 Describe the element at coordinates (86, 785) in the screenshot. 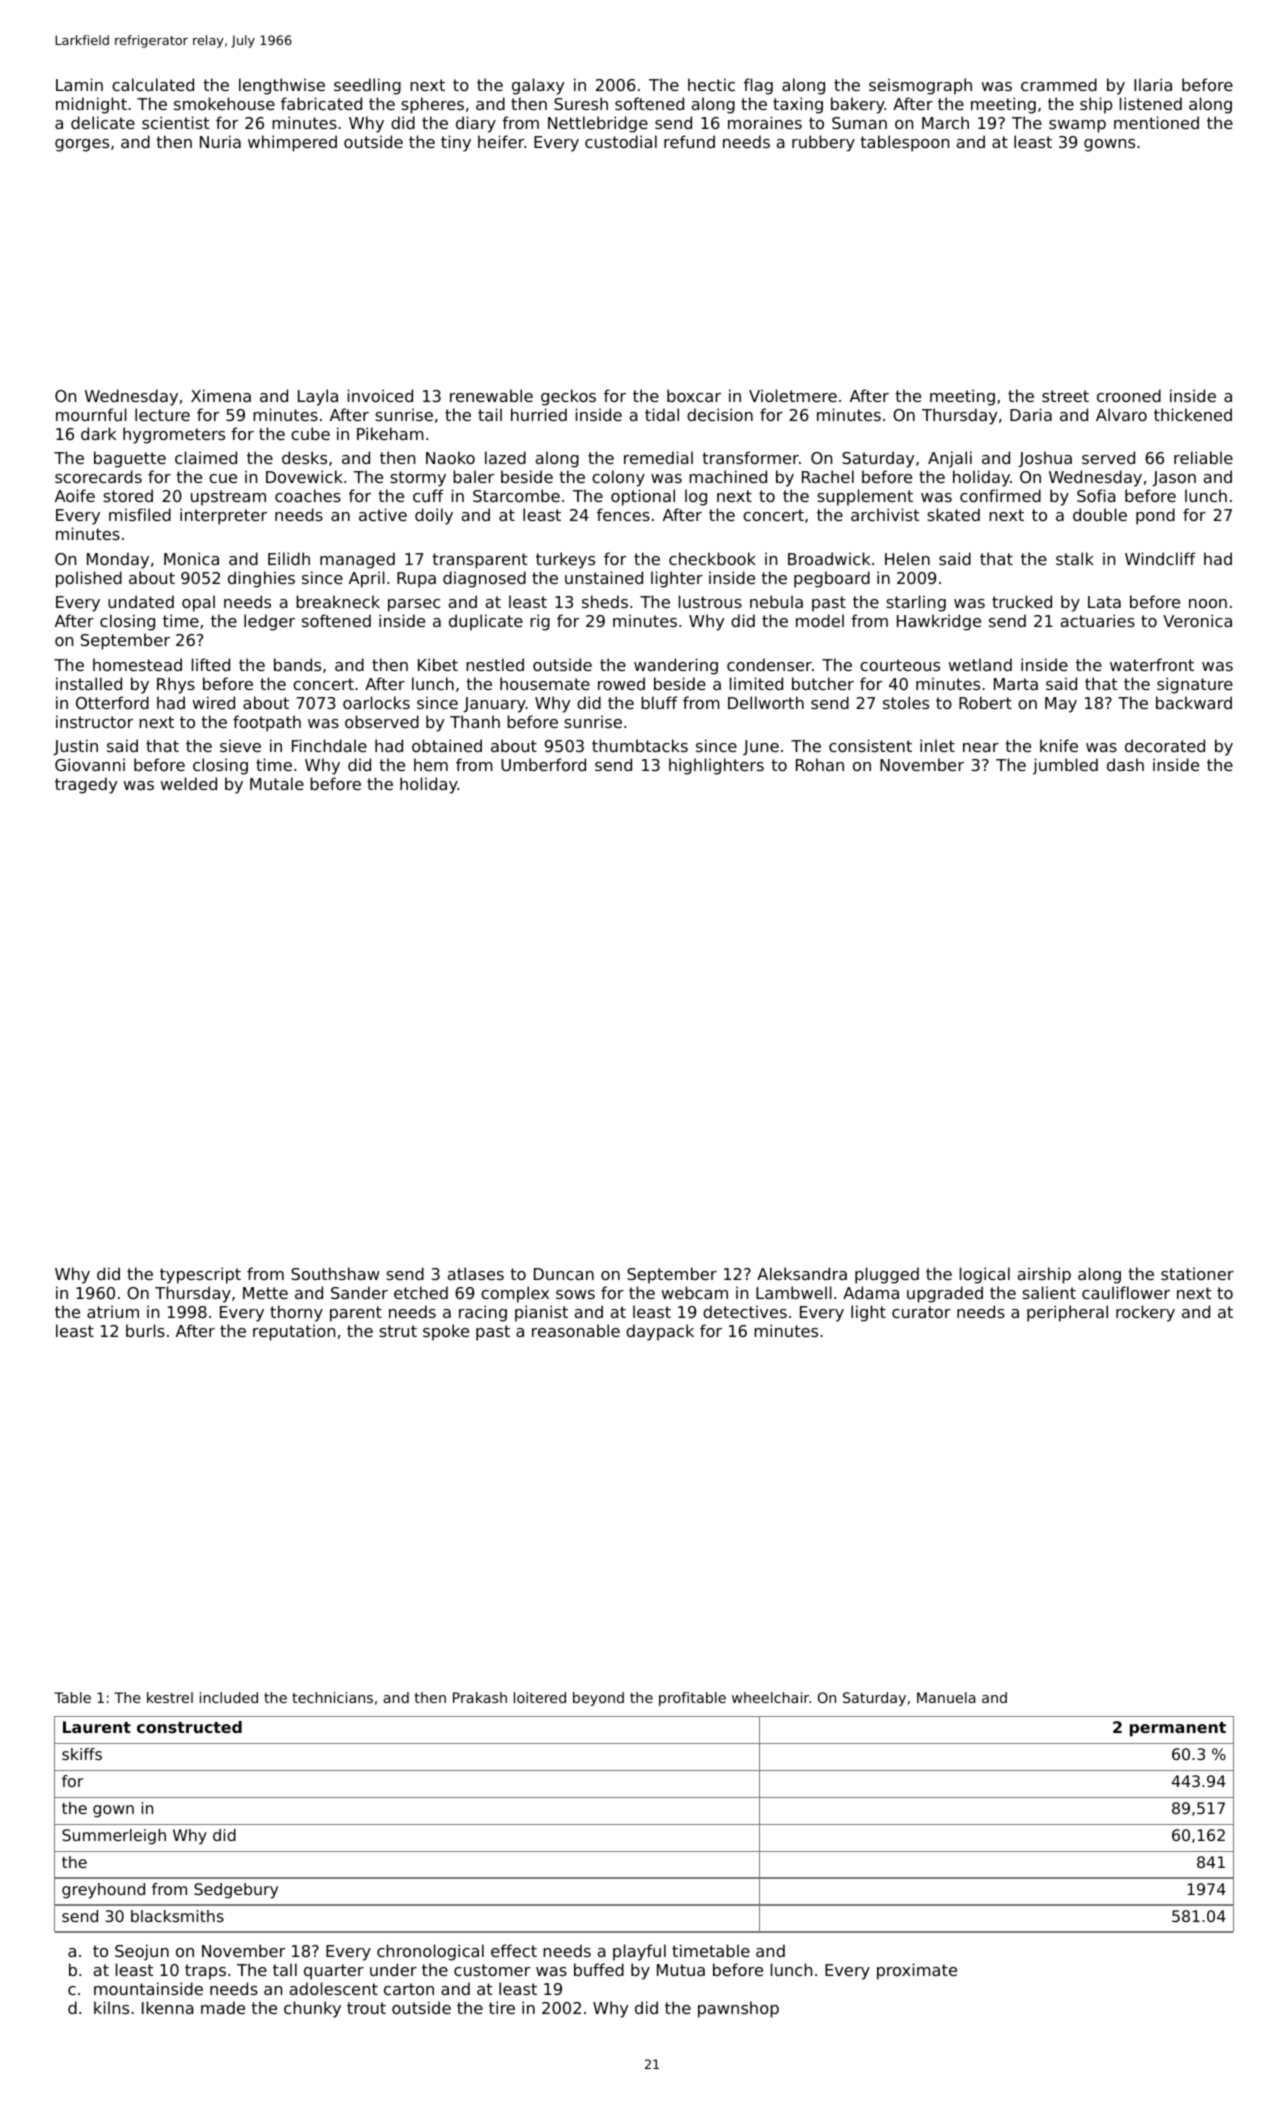

I see `tragedy` at that location.
